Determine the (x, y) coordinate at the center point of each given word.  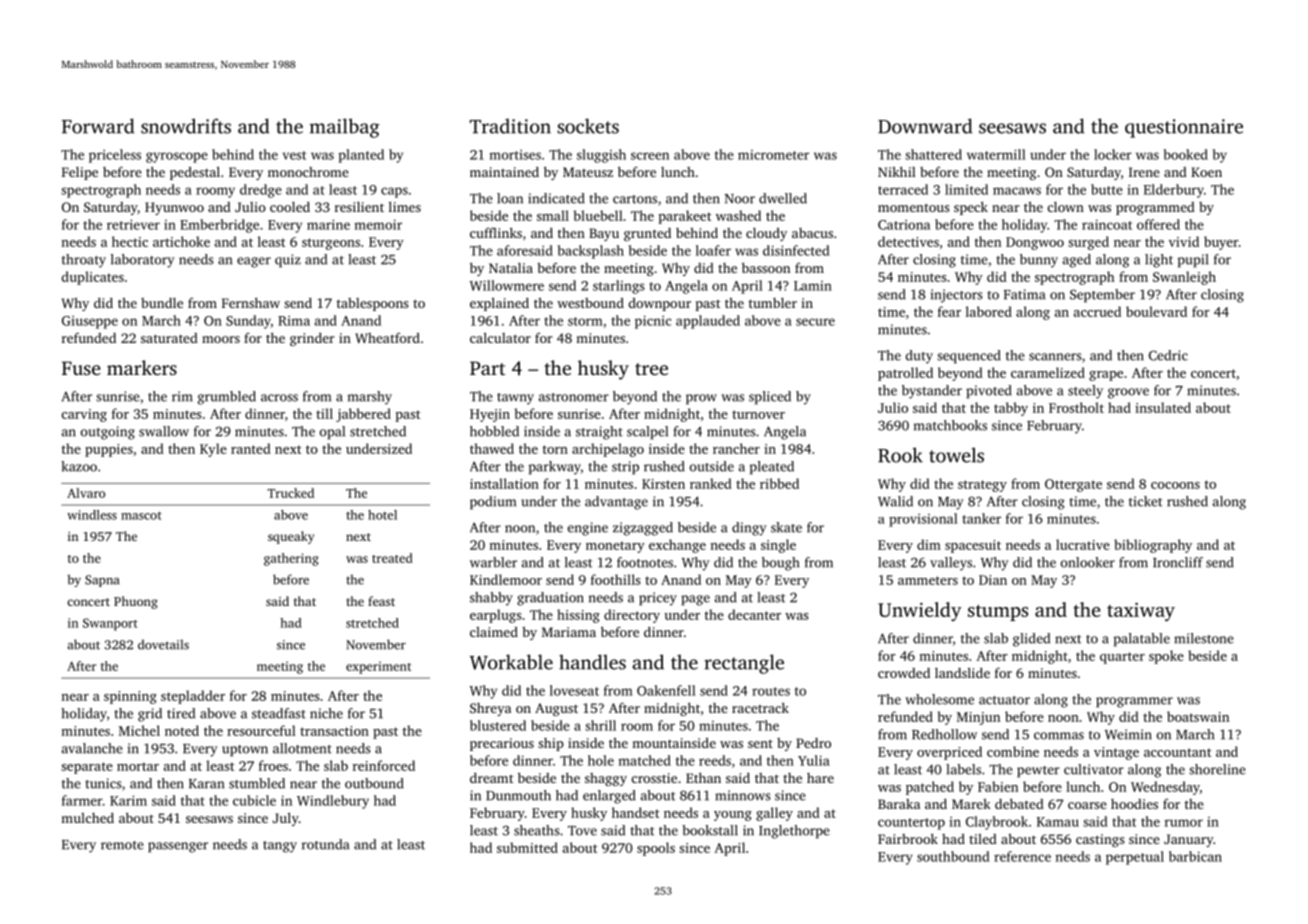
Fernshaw (251, 302)
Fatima (1024, 294)
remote (122, 845)
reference (1022, 856)
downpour (660, 304)
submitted (527, 847)
